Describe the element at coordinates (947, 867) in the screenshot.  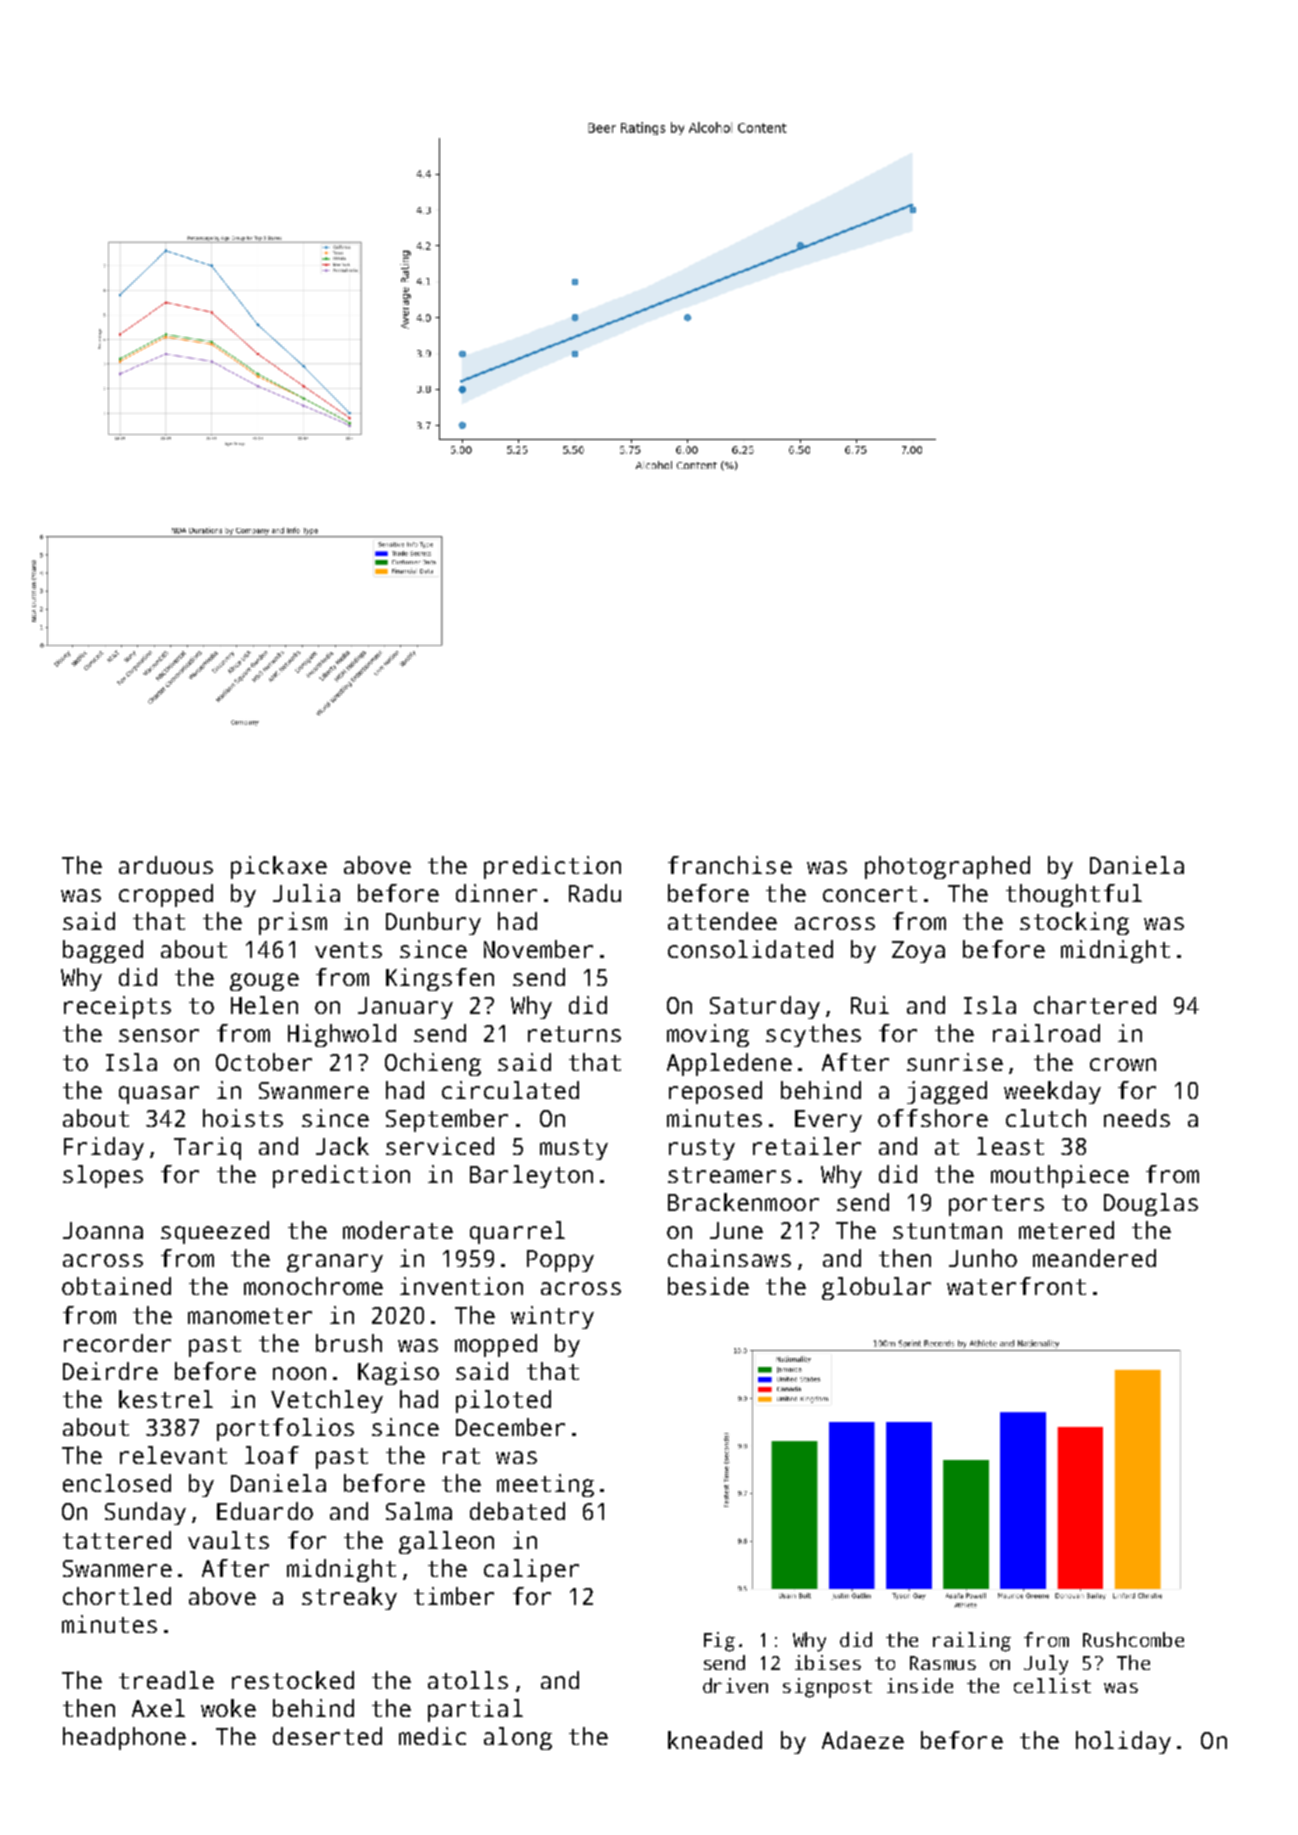
I see `photographed` at that location.
